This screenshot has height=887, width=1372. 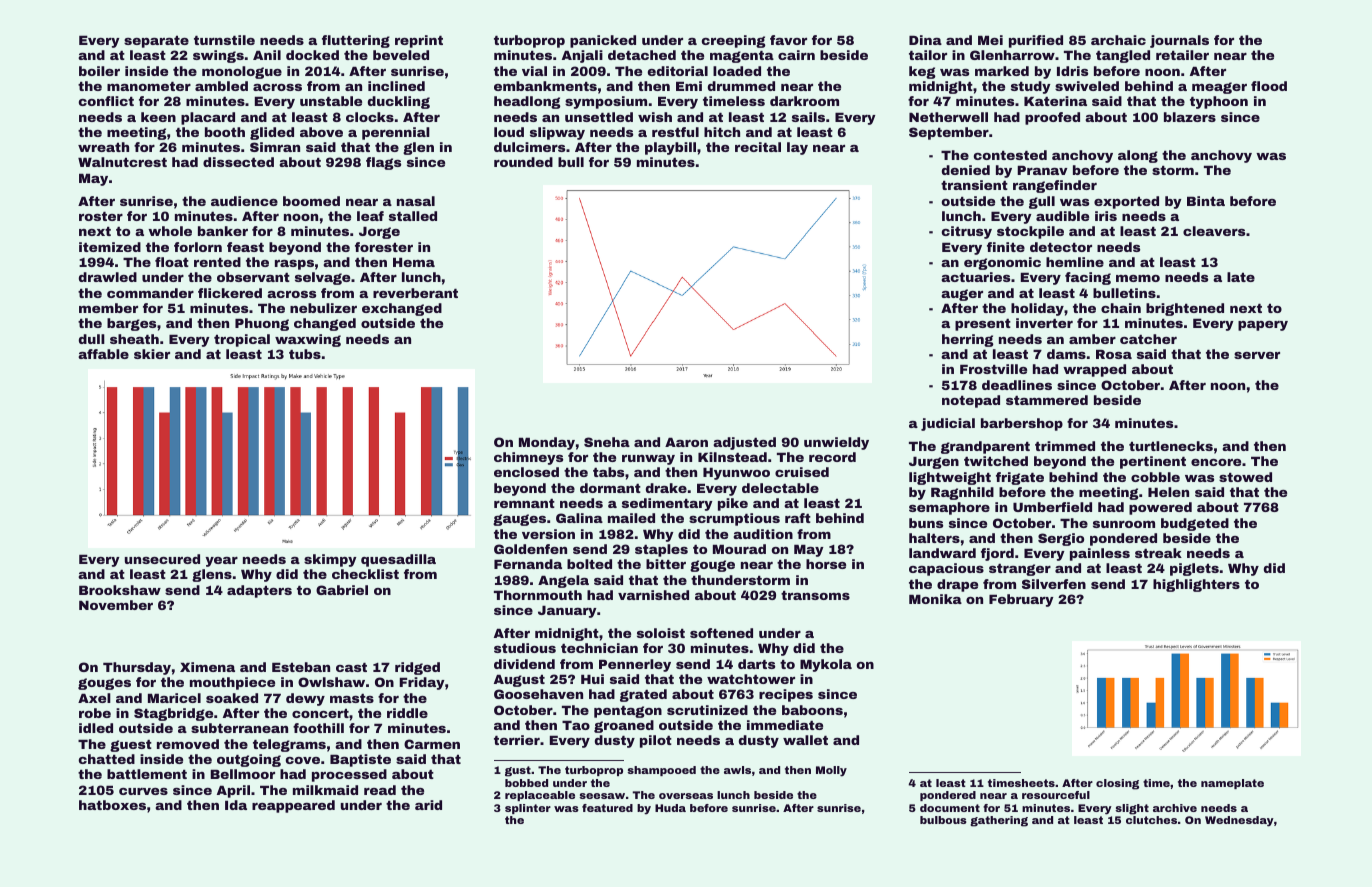 What do you see at coordinates (1138, 278) in the screenshot?
I see `memo` at bounding box center [1138, 278].
